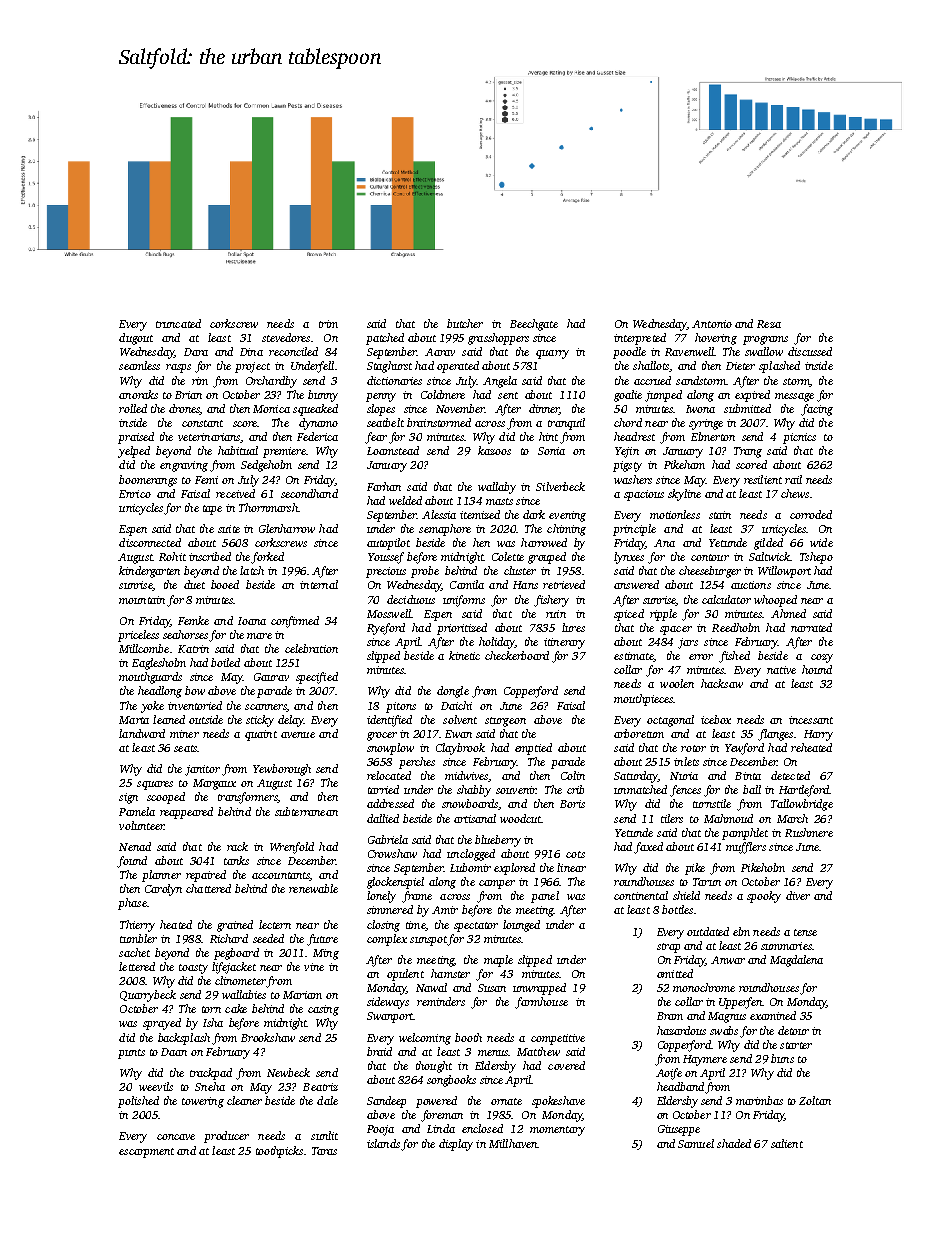 This document has width=952, height=1233. Describe the element at coordinates (712, 803) in the document. I see `turnstile` at that location.
